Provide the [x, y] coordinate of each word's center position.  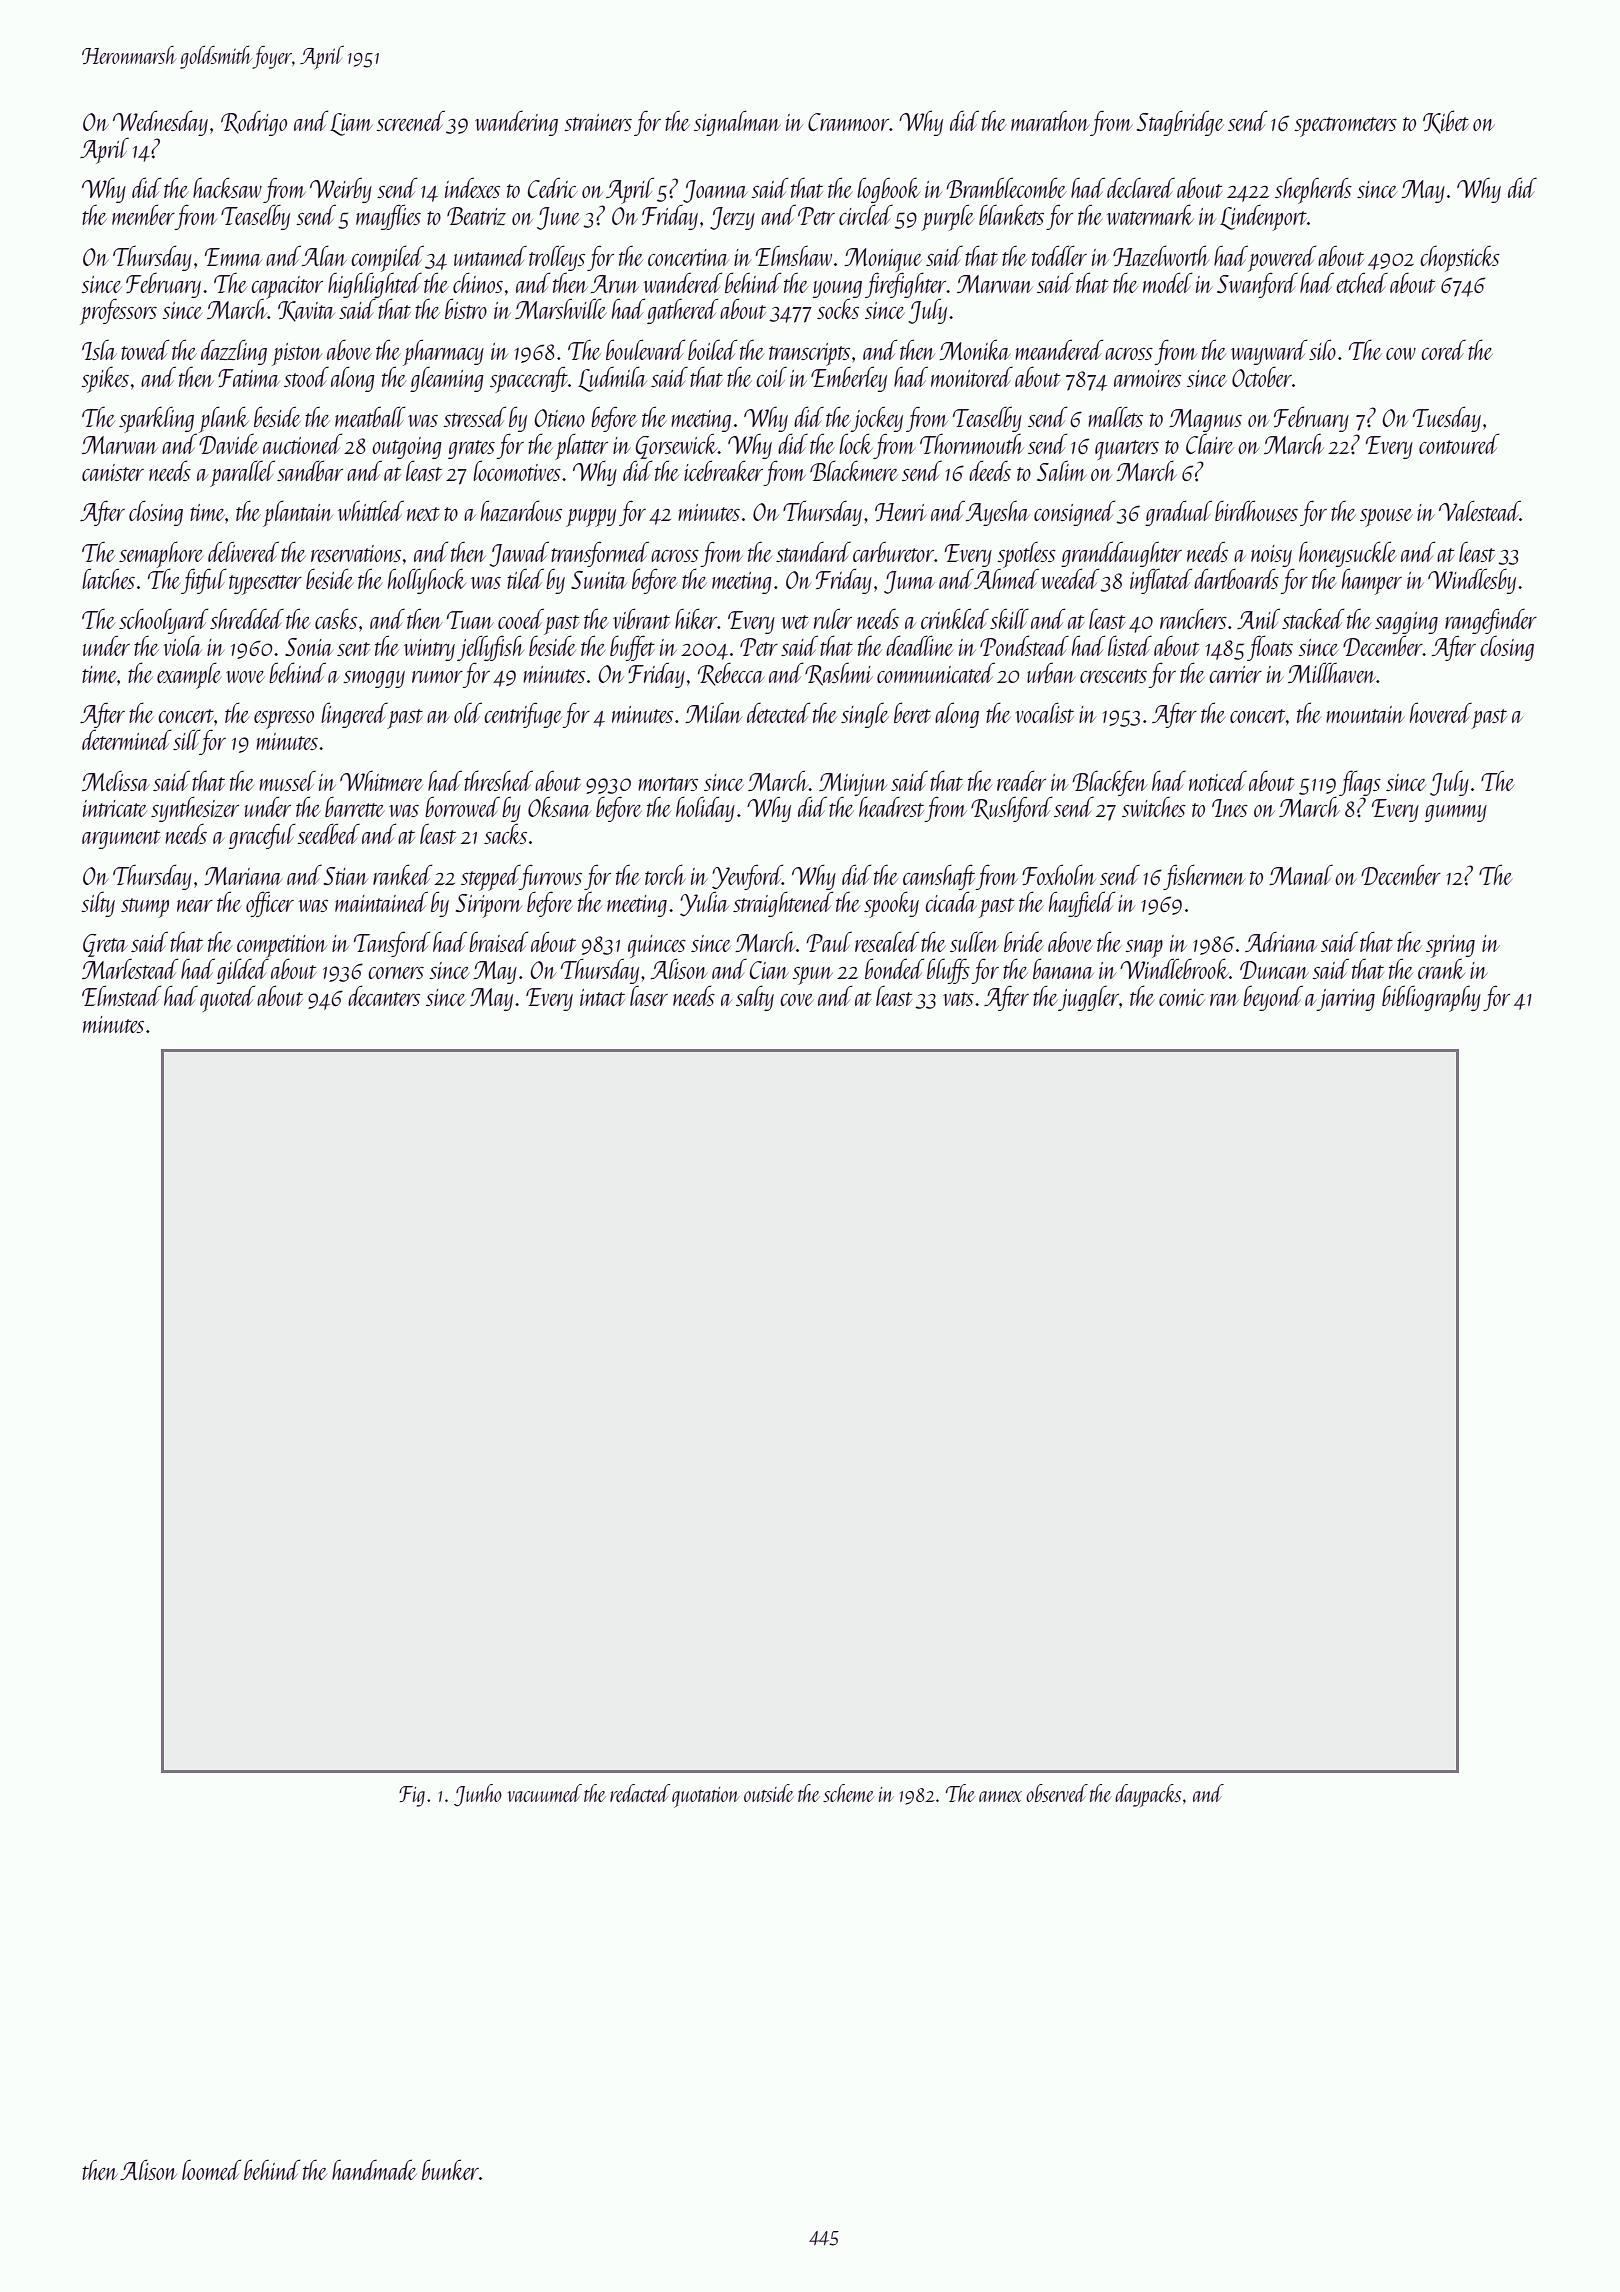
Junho [478, 1795]
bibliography [1431, 998]
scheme [848, 1793]
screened [410, 120]
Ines [1230, 808]
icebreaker [723, 470]
